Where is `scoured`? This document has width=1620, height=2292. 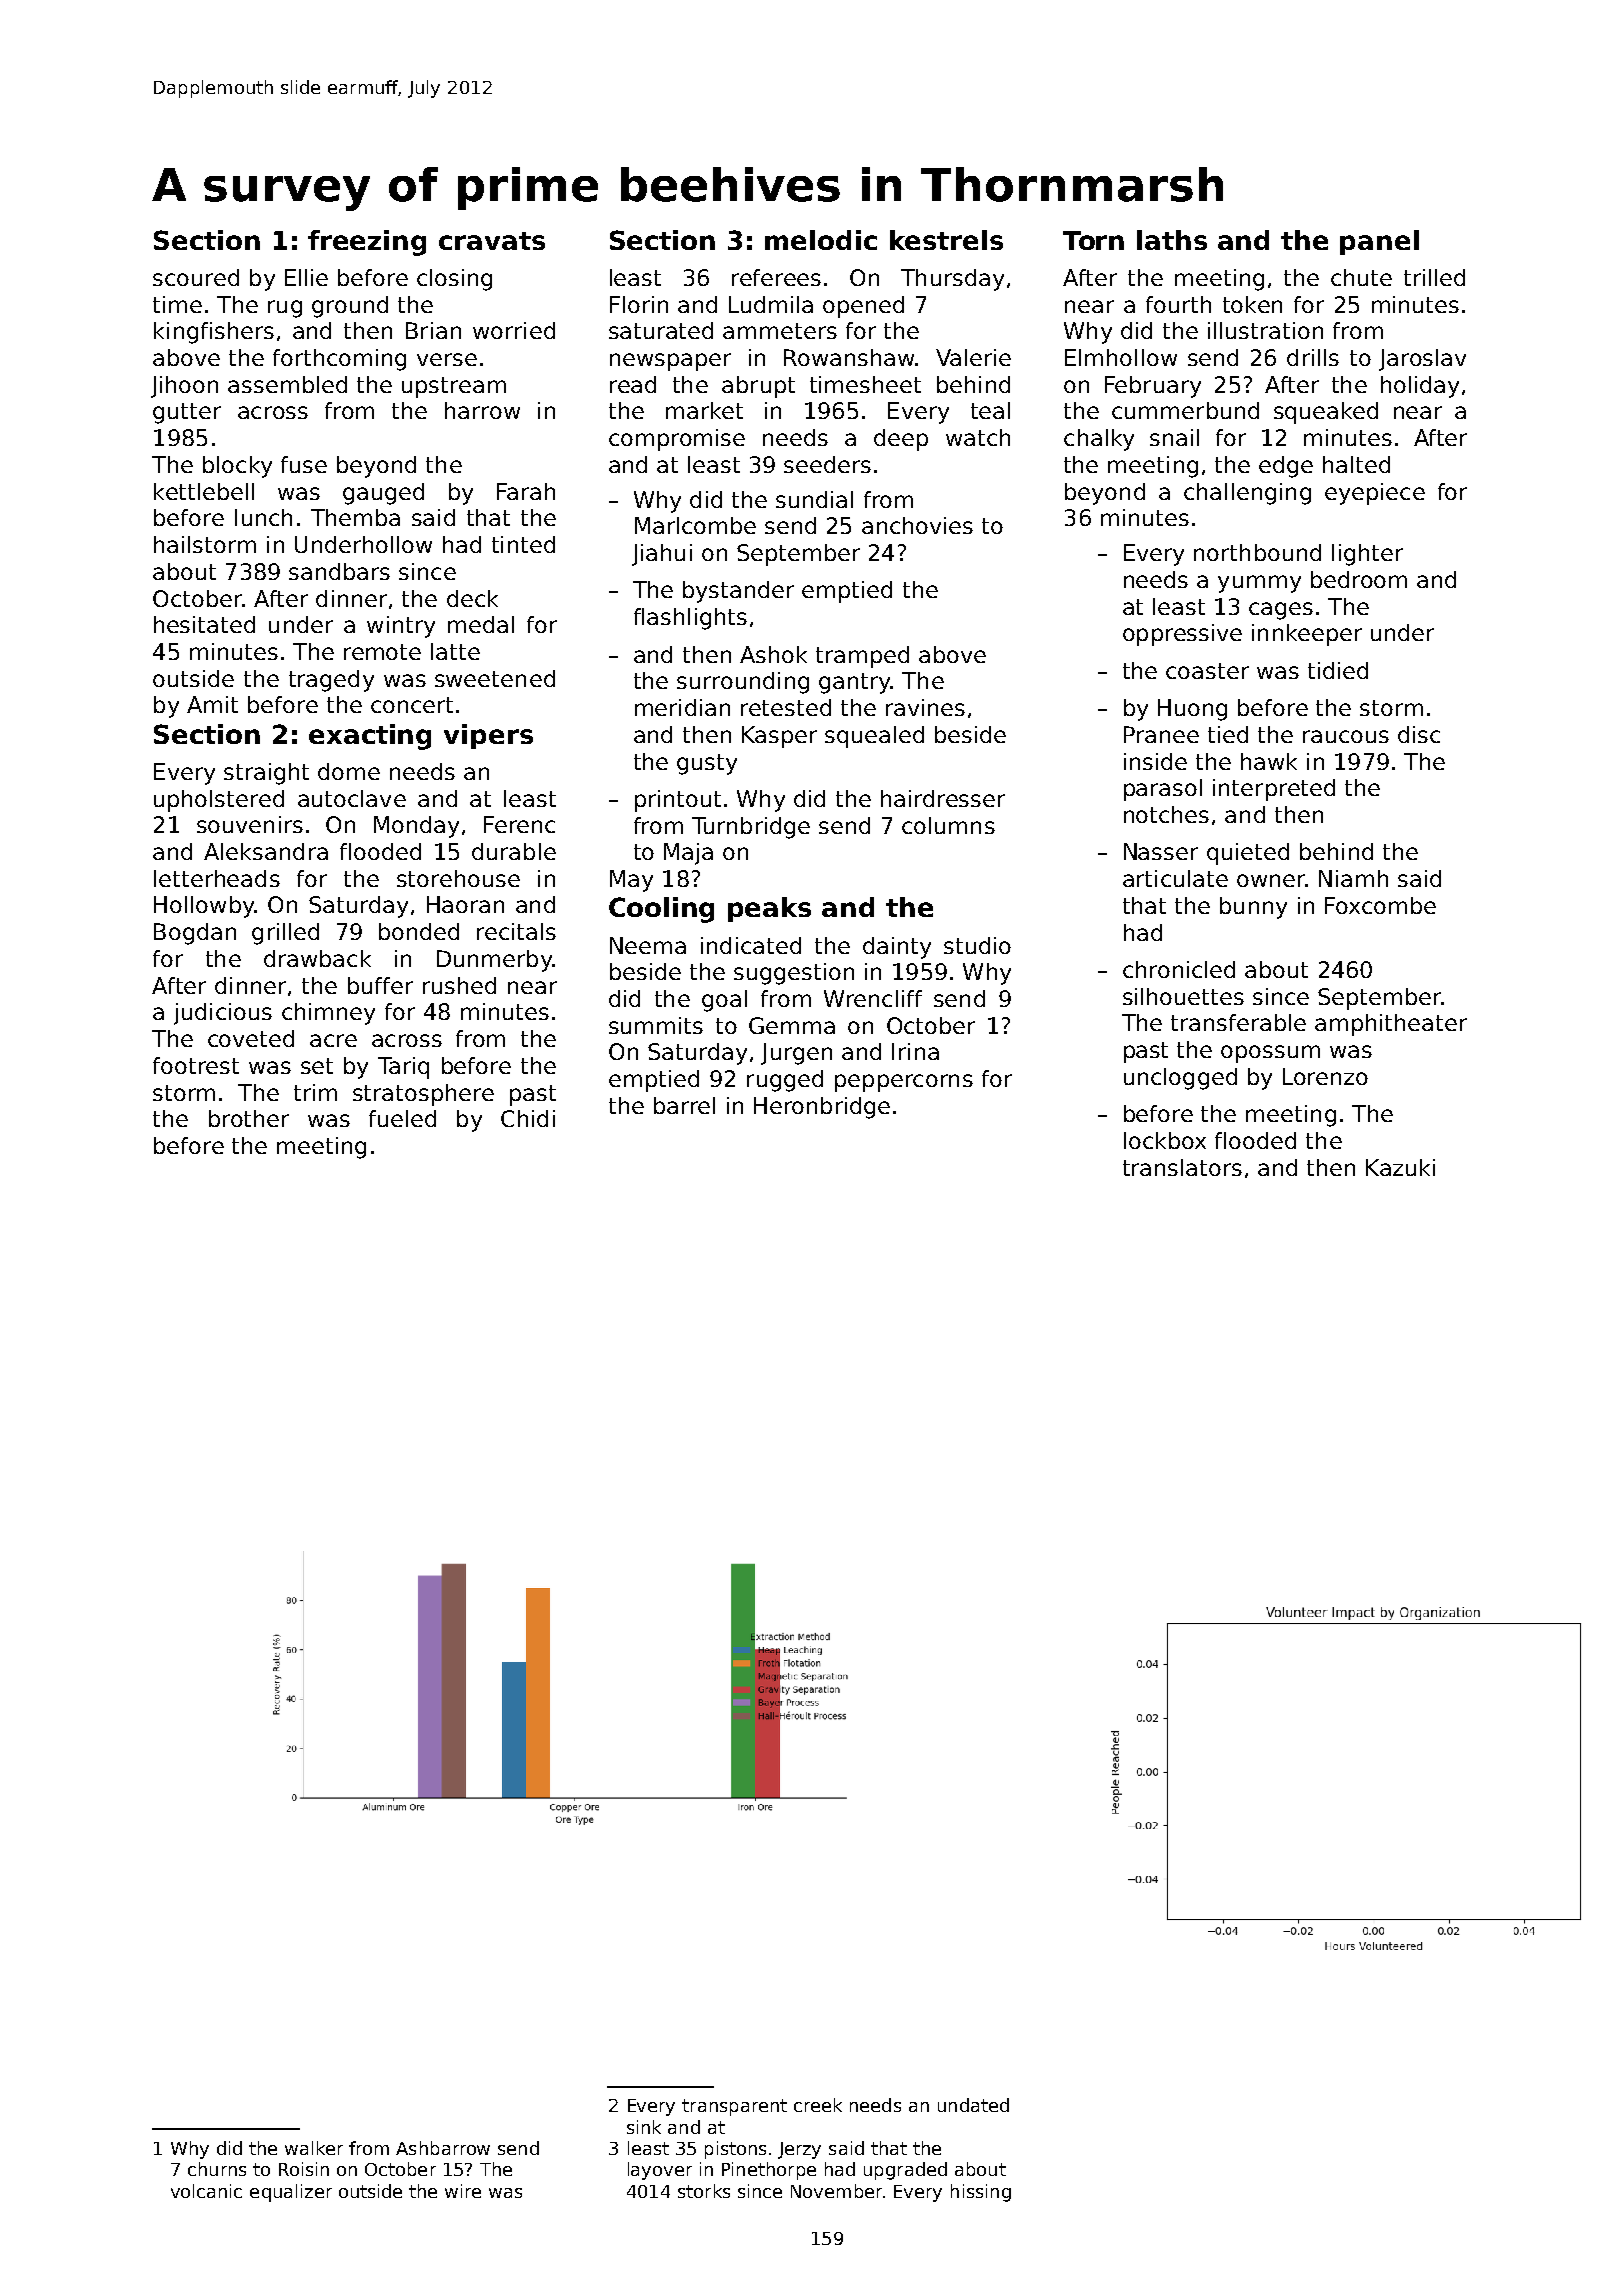
scoured is located at coordinates (196, 277).
